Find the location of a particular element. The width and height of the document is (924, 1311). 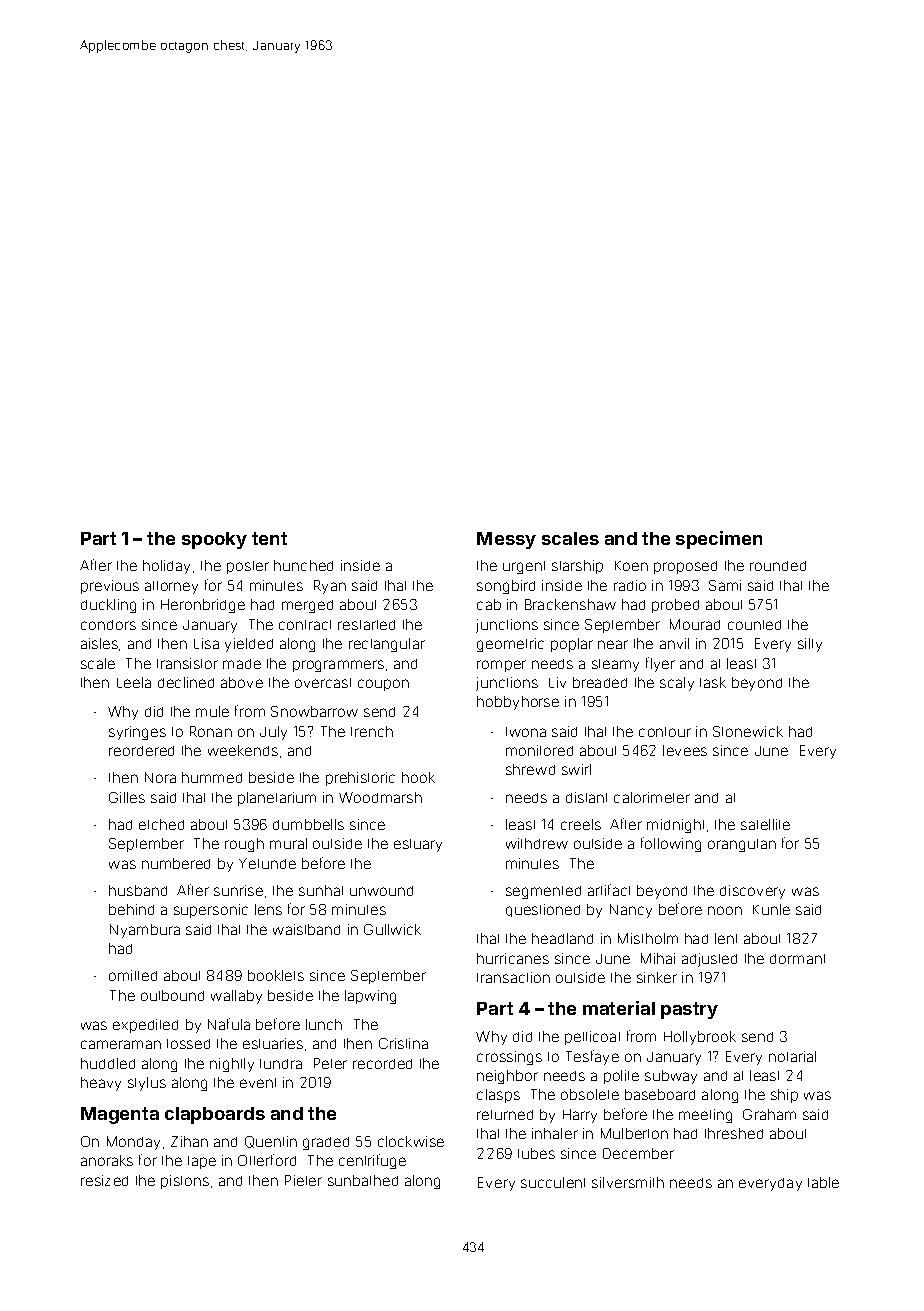

silversmith is located at coordinates (628, 1182).
